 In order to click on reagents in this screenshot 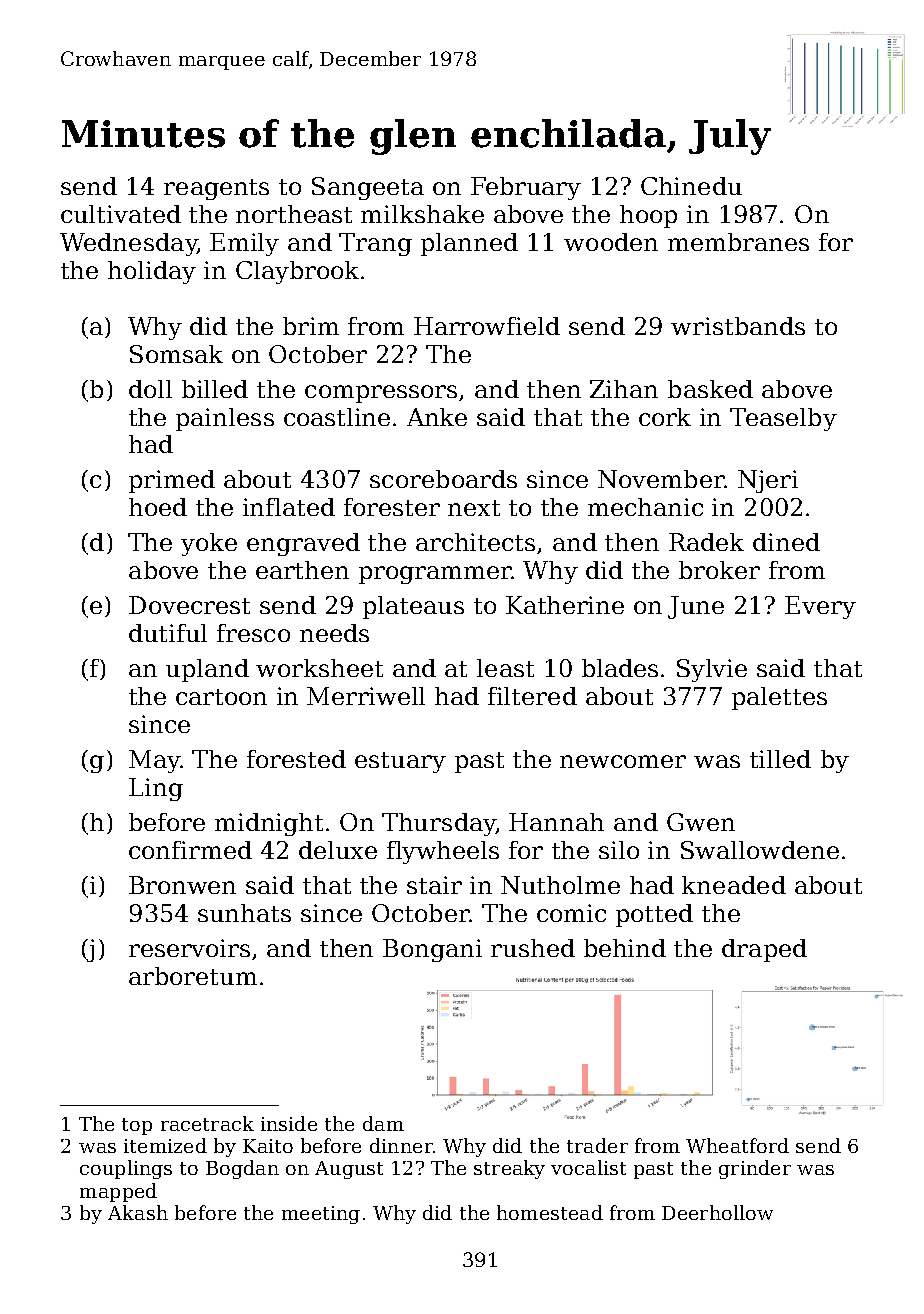, I will do `click(216, 189)`.
